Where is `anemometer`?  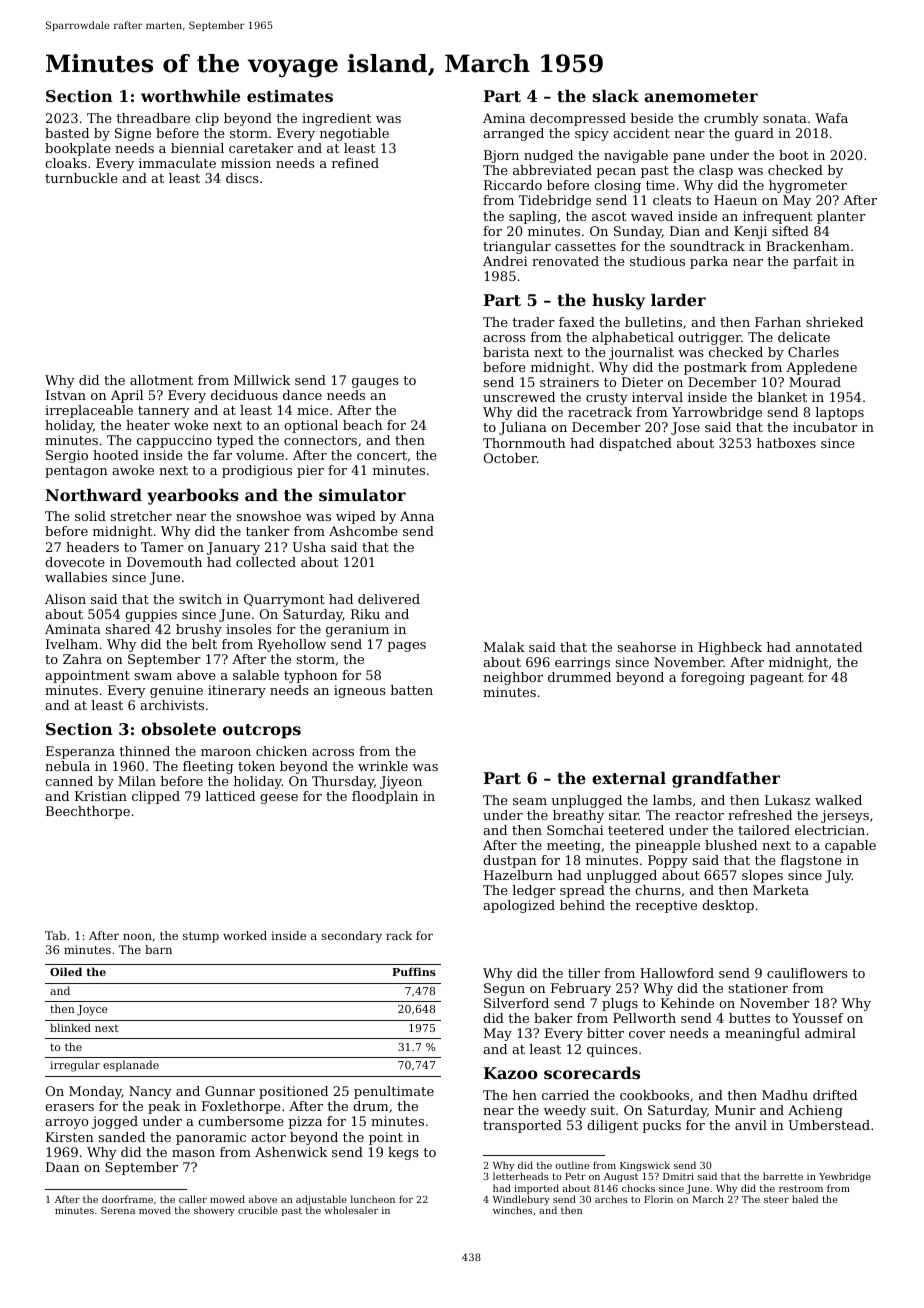
anemometer is located at coordinates (701, 96).
